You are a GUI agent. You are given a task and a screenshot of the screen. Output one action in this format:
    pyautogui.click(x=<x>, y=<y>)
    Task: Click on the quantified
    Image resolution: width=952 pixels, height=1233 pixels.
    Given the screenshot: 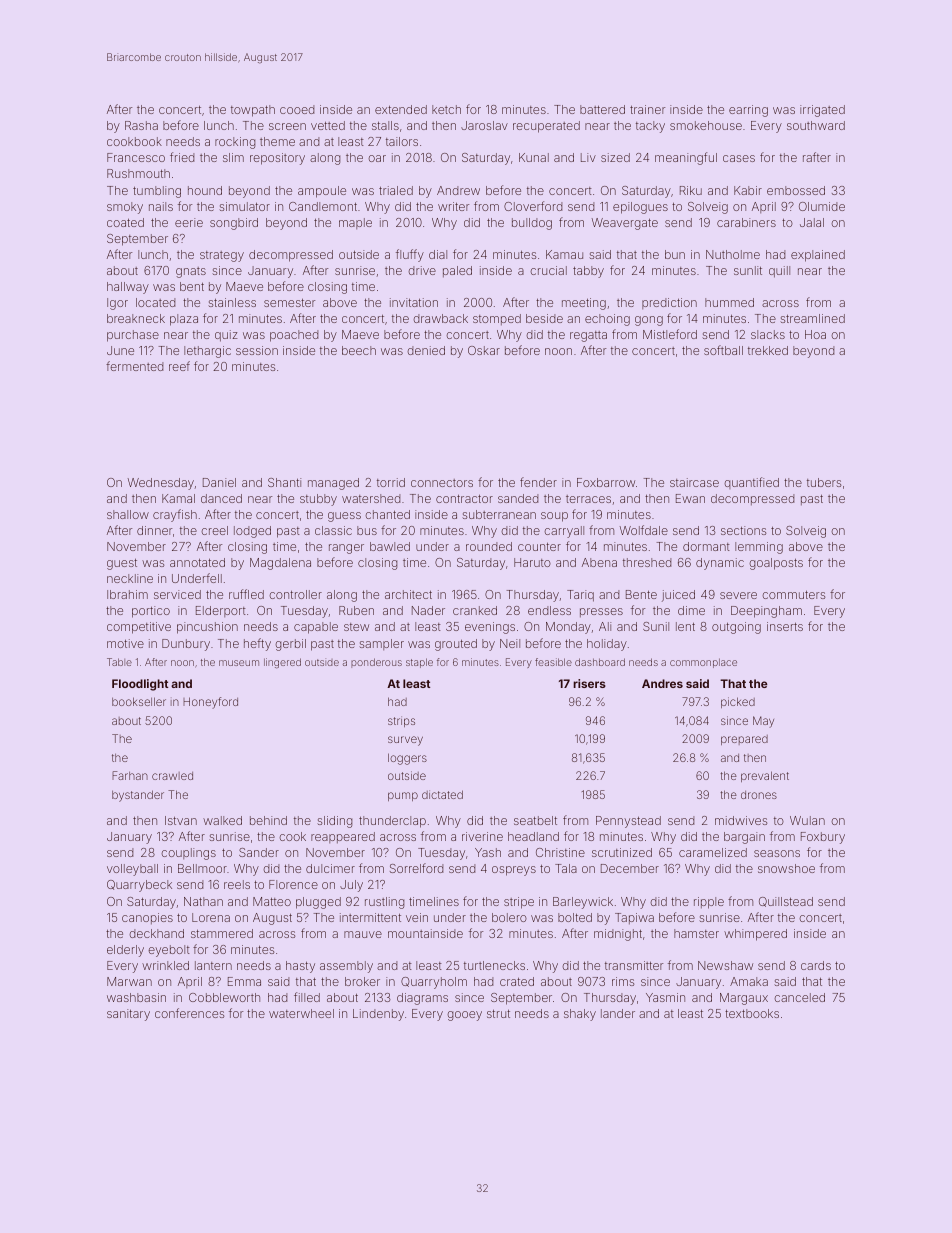 What is the action you would take?
    pyautogui.click(x=751, y=483)
